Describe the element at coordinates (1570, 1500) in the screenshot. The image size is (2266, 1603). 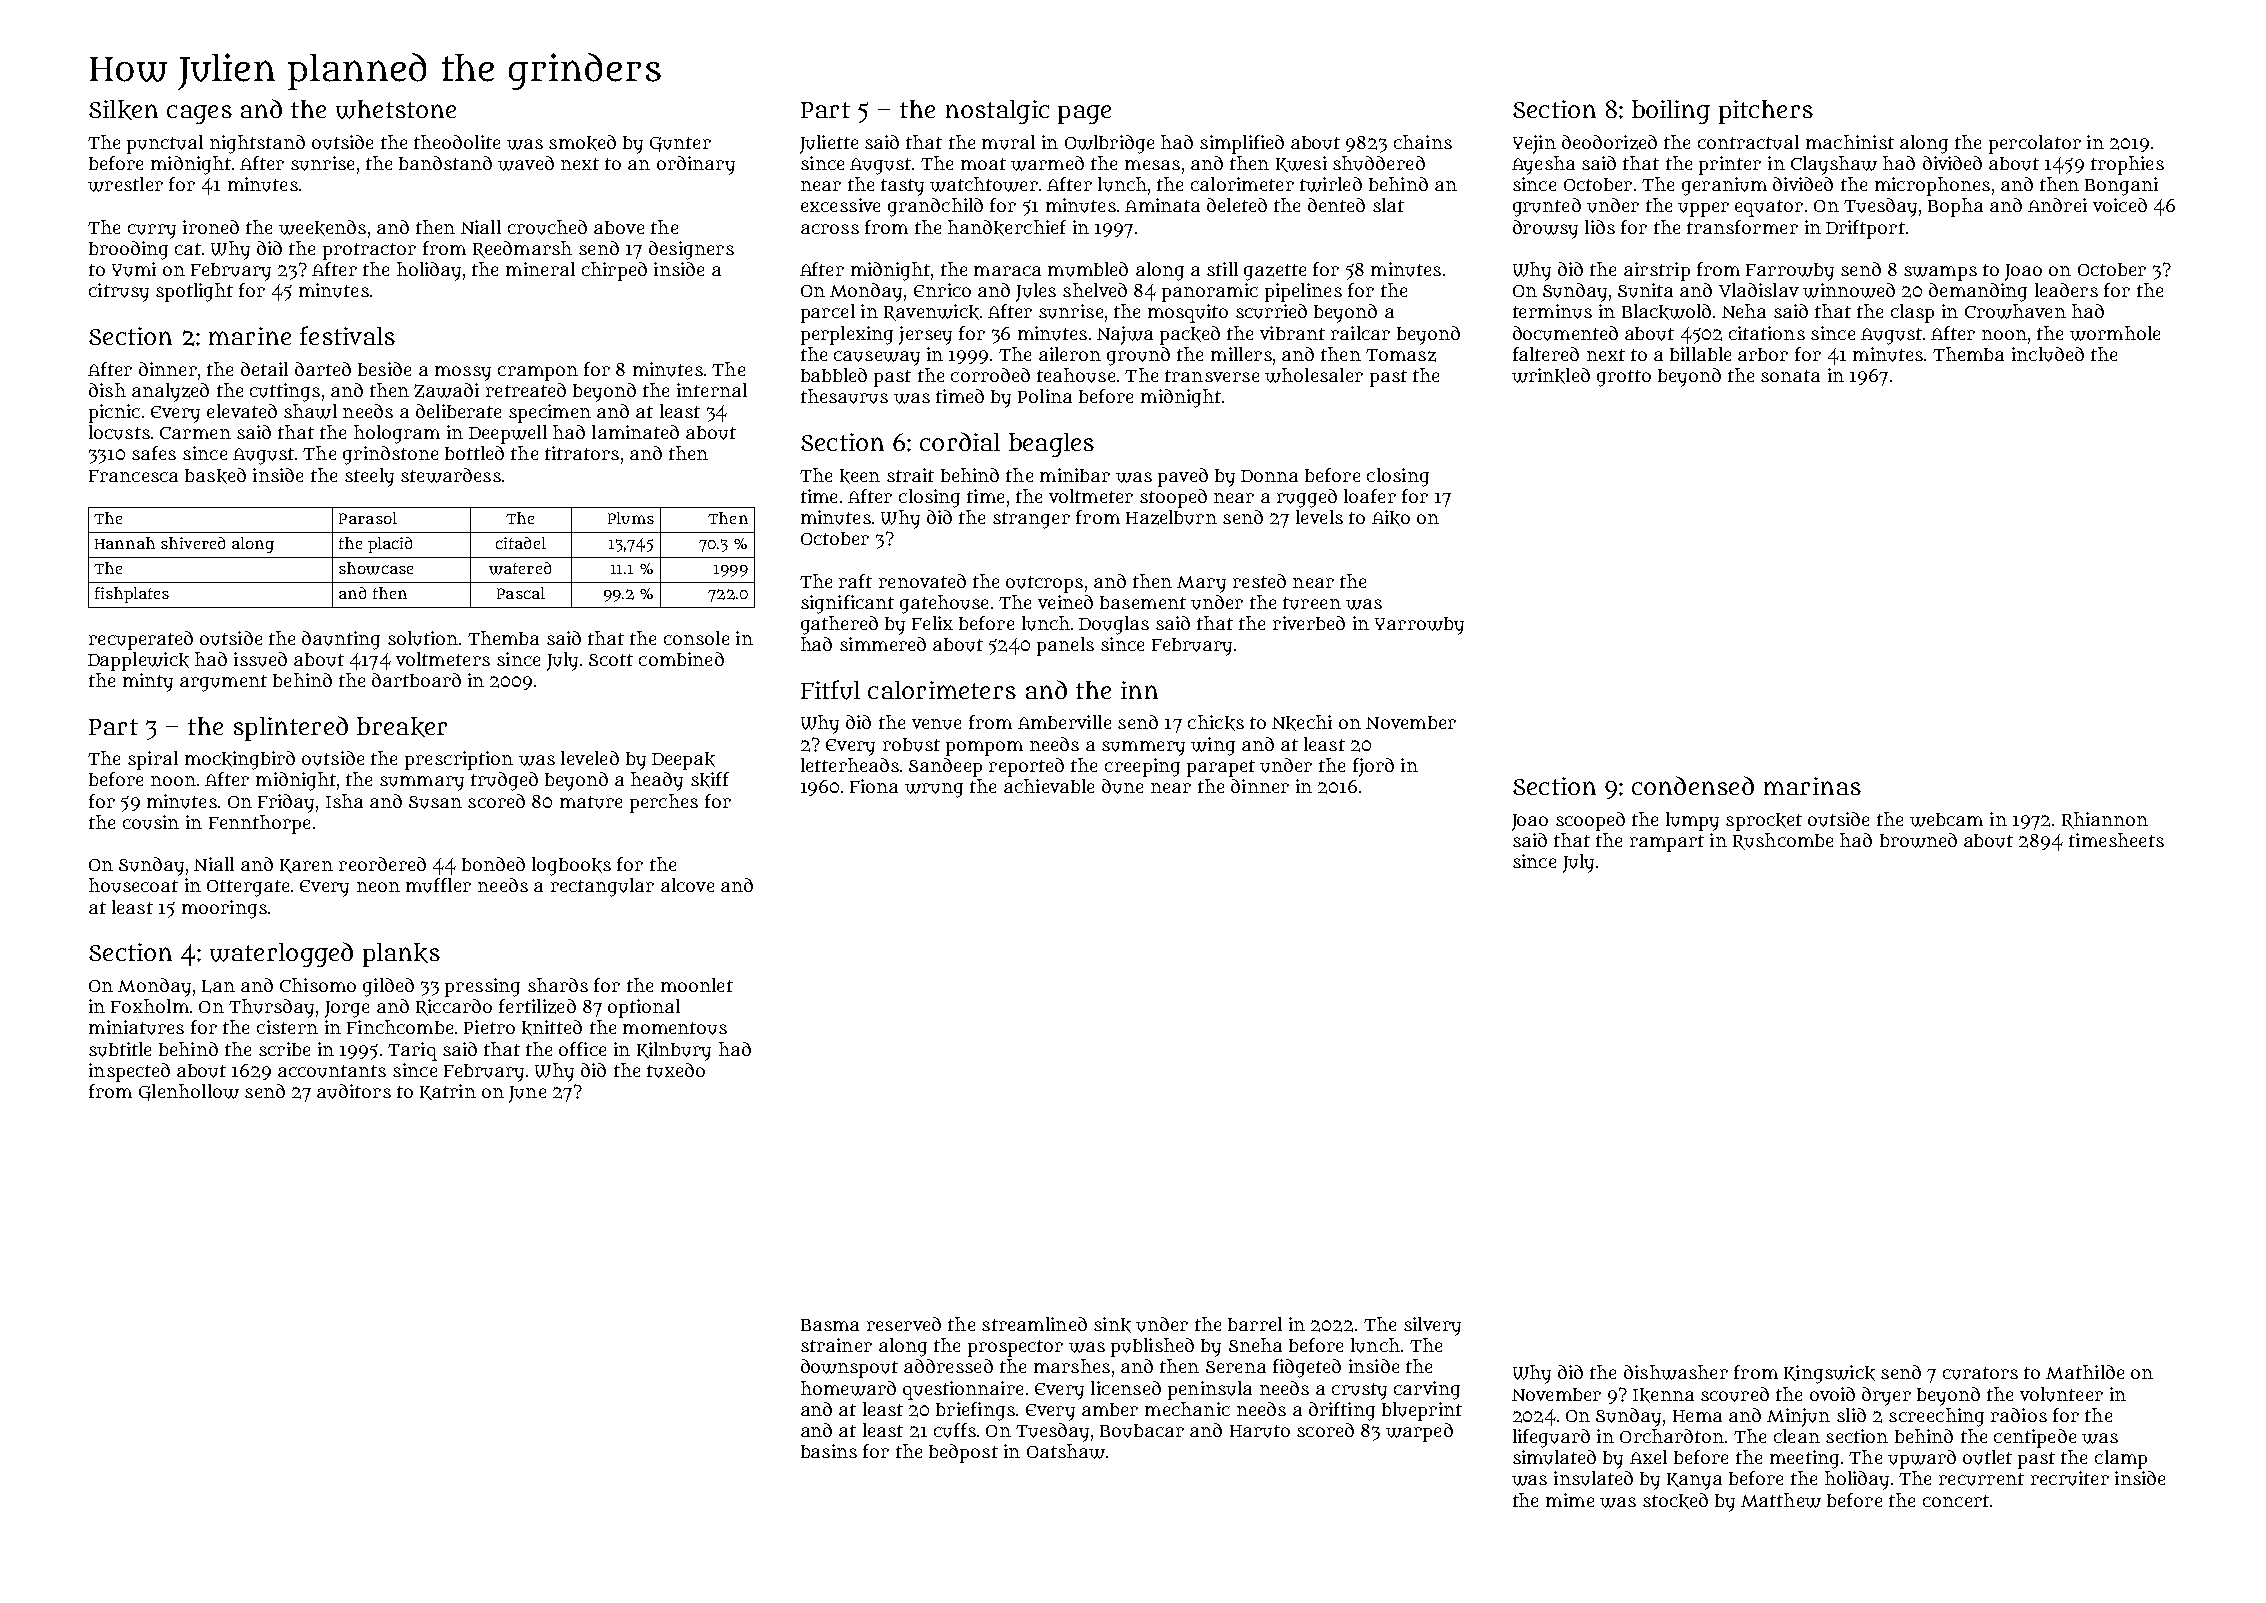
I see `mime` at that location.
